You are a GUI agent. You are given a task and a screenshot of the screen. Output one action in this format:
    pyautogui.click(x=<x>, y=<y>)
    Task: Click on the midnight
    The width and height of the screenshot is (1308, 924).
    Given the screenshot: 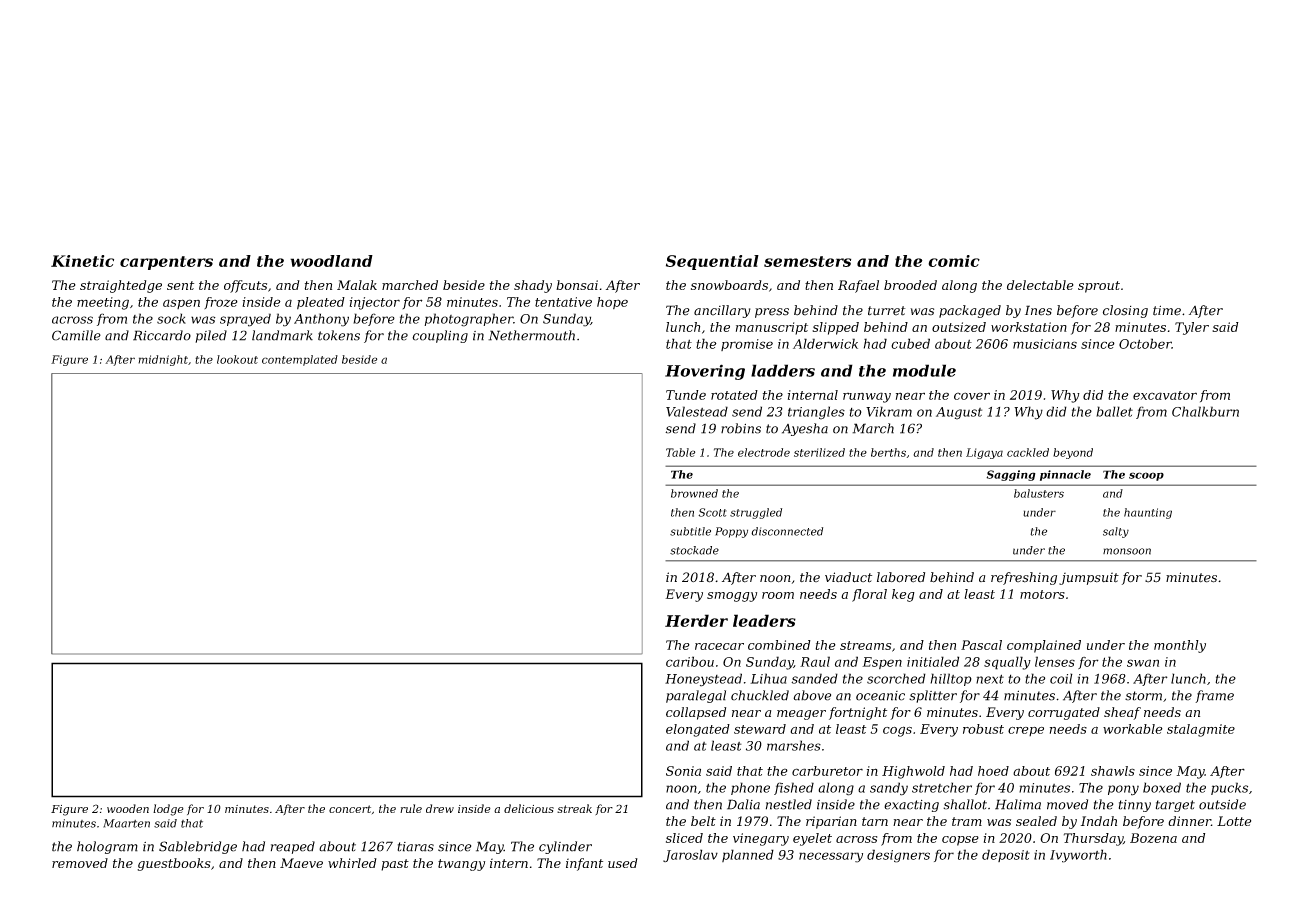 What is the action you would take?
    pyautogui.click(x=163, y=360)
